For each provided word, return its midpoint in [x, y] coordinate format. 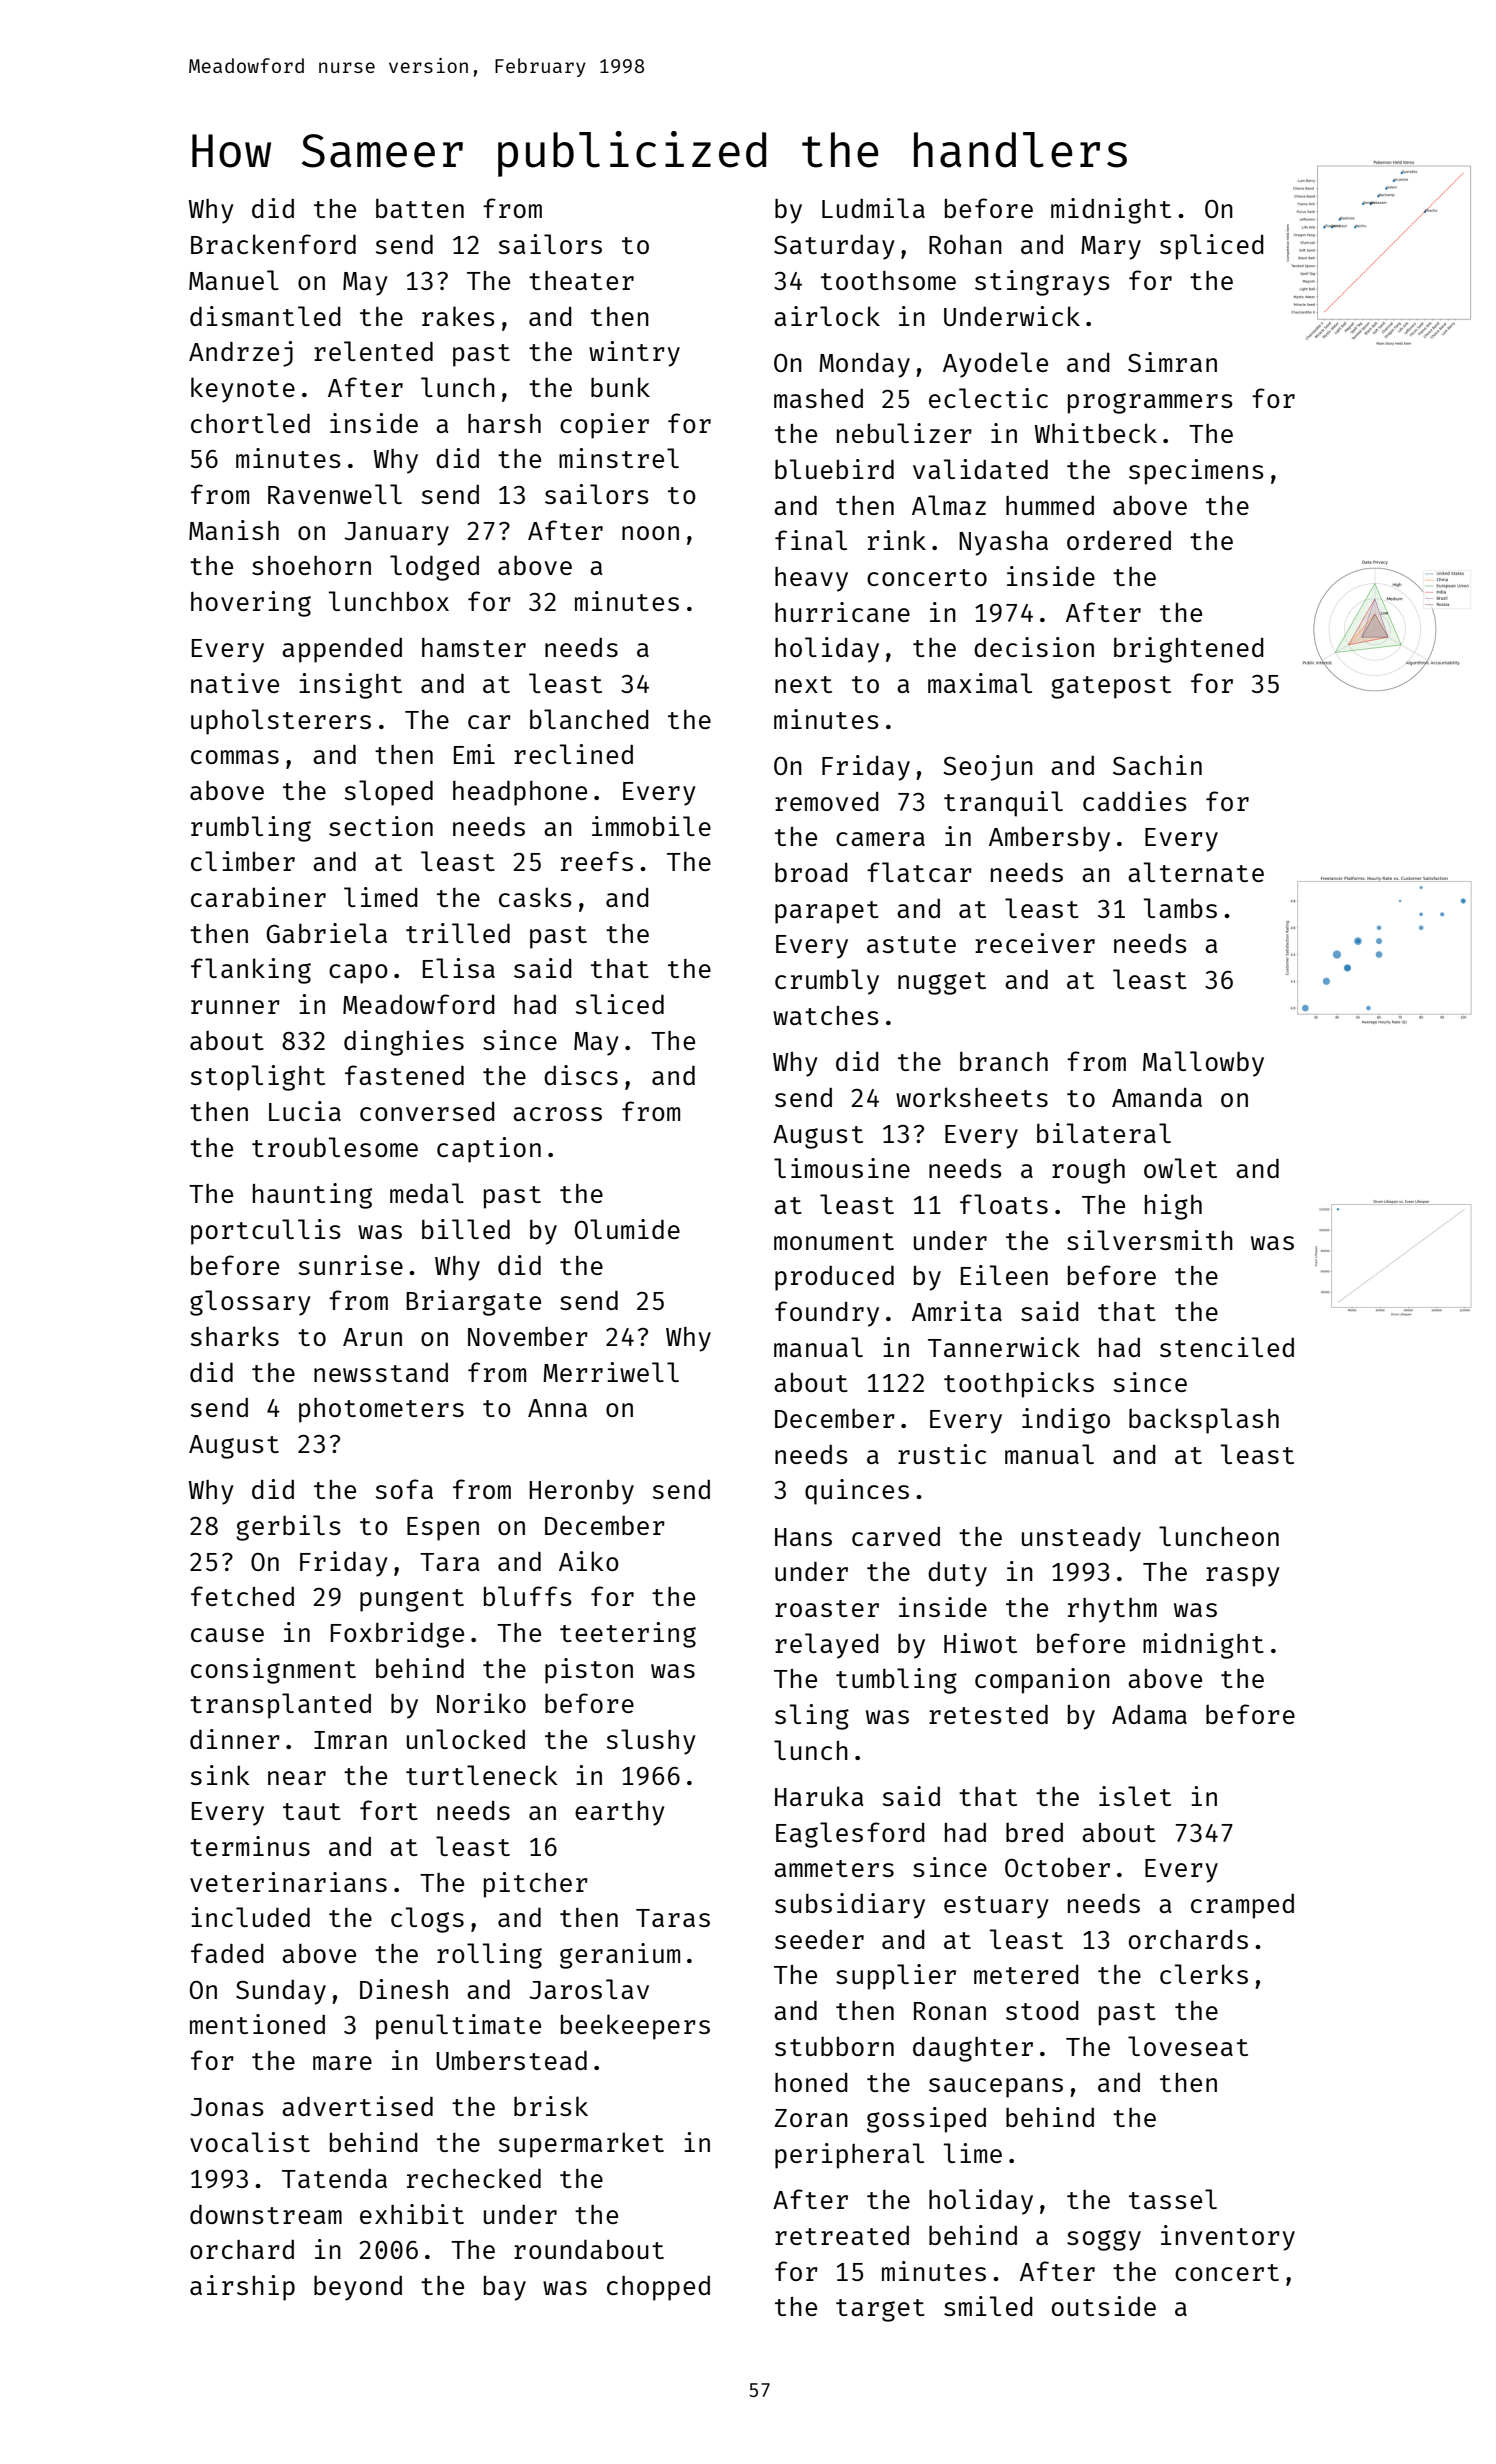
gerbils [288, 1528]
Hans [803, 1537]
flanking [251, 971]
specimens [1196, 472]
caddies [1135, 801]
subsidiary [850, 1906]
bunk [620, 387]
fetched [242, 1596]
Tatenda [334, 2178]
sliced [620, 1004]
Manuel [234, 280]
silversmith [1150, 1240]
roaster [827, 1608]
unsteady [1081, 1539]
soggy [1104, 2240]
